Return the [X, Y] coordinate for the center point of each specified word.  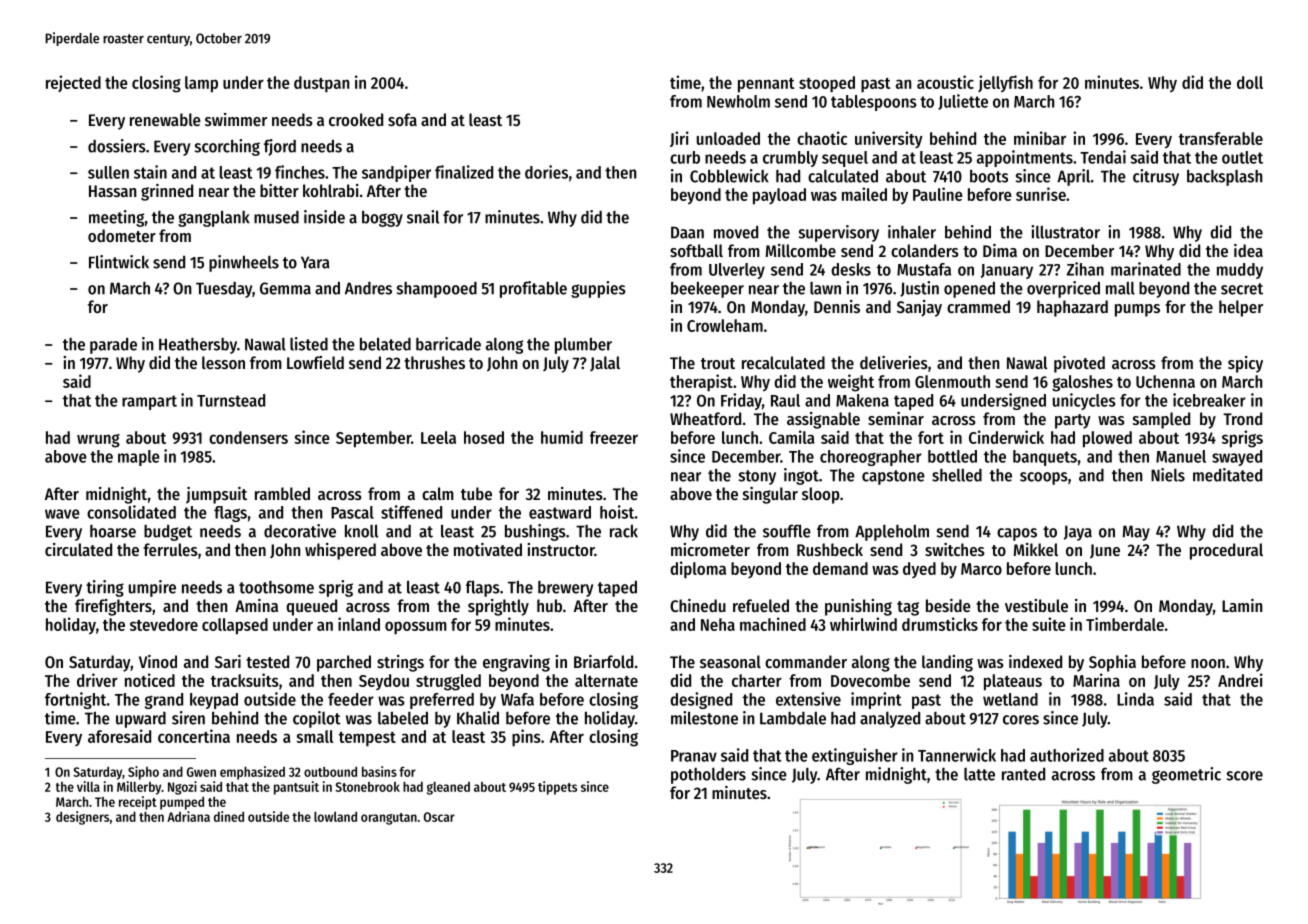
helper [1241, 308]
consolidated [131, 512]
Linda [1135, 699]
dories [546, 172]
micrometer [710, 549]
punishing [858, 607]
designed [701, 700]
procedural [1226, 551]
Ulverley [737, 271]
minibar [1040, 138]
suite [1049, 624]
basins [379, 771]
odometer [122, 235]
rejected [73, 83]
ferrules [170, 549]
